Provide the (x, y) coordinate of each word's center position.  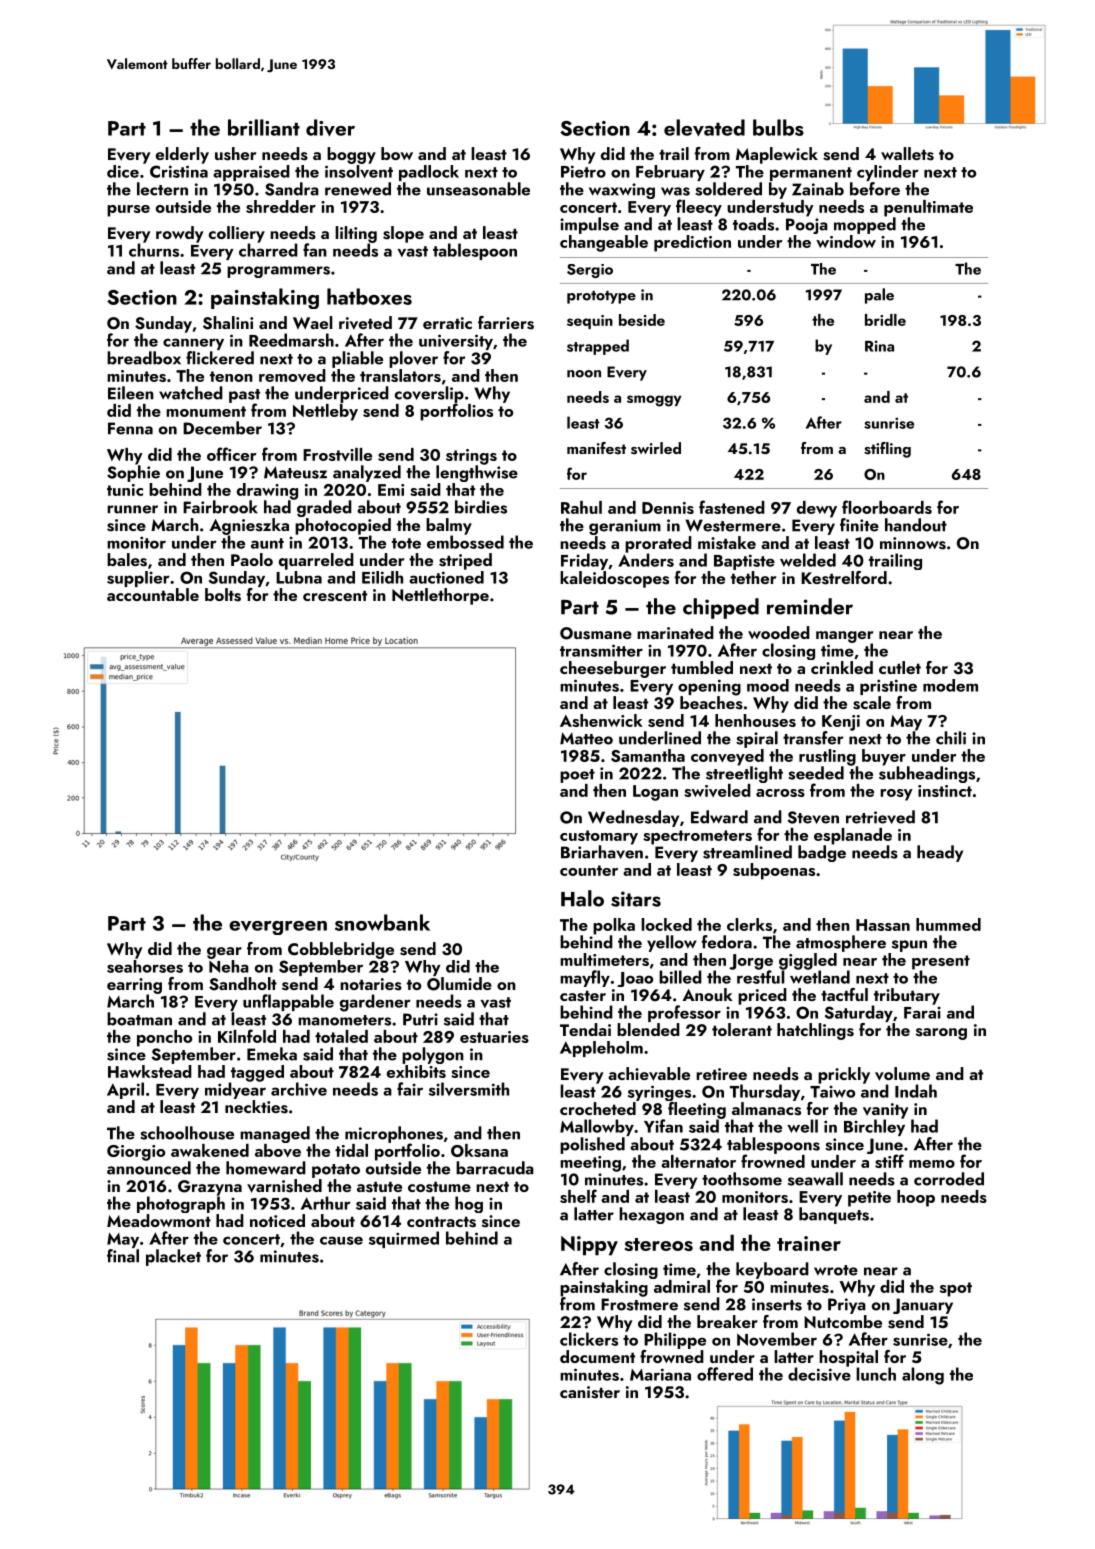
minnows (913, 543)
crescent (335, 596)
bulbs (778, 127)
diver (330, 127)
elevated (704, 127)
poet (577, 776)
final (123, 1256)
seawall (815, 1179)
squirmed (404, 1239)
